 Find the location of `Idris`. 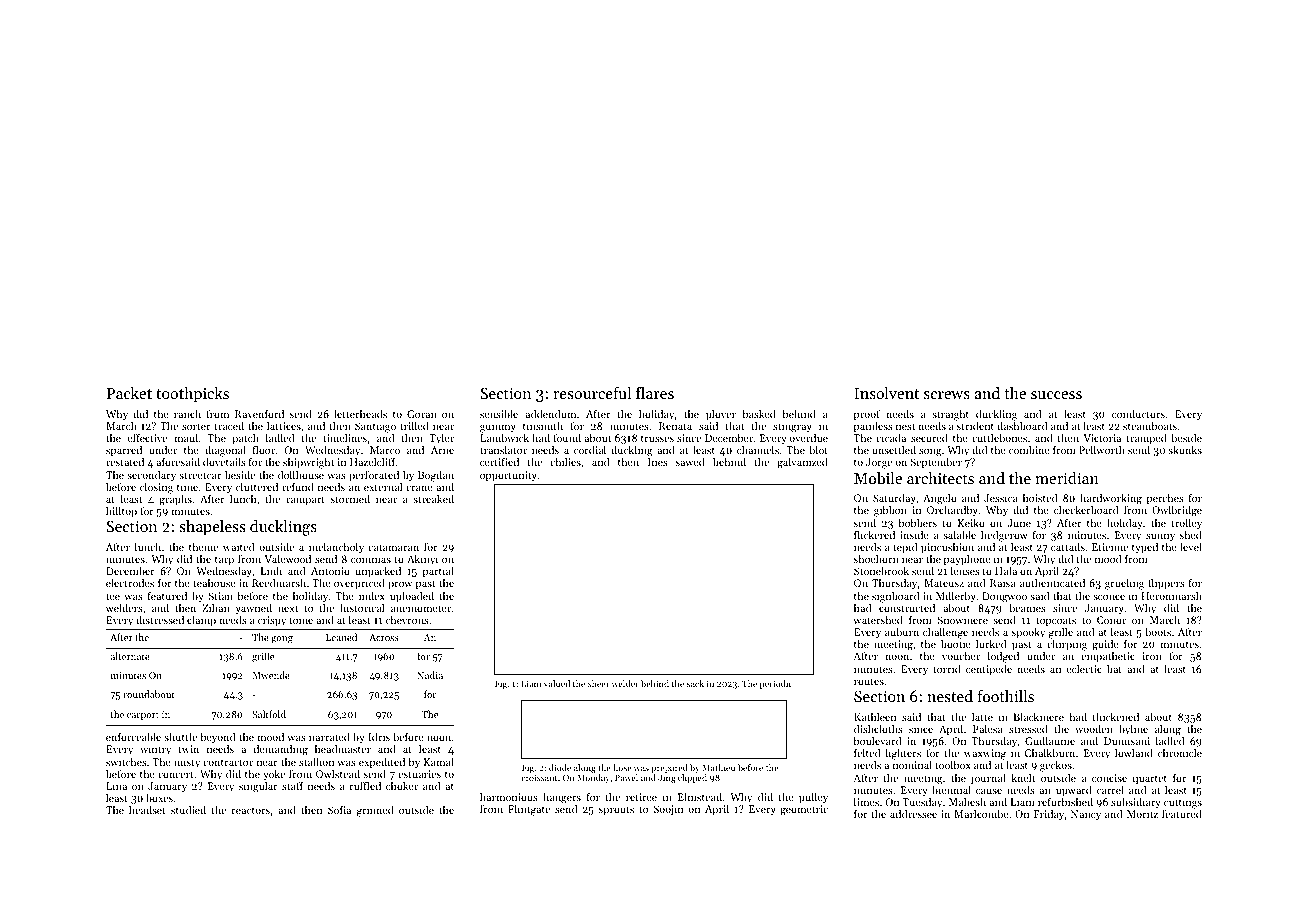

Idris is located at coordinates (379, 737).
